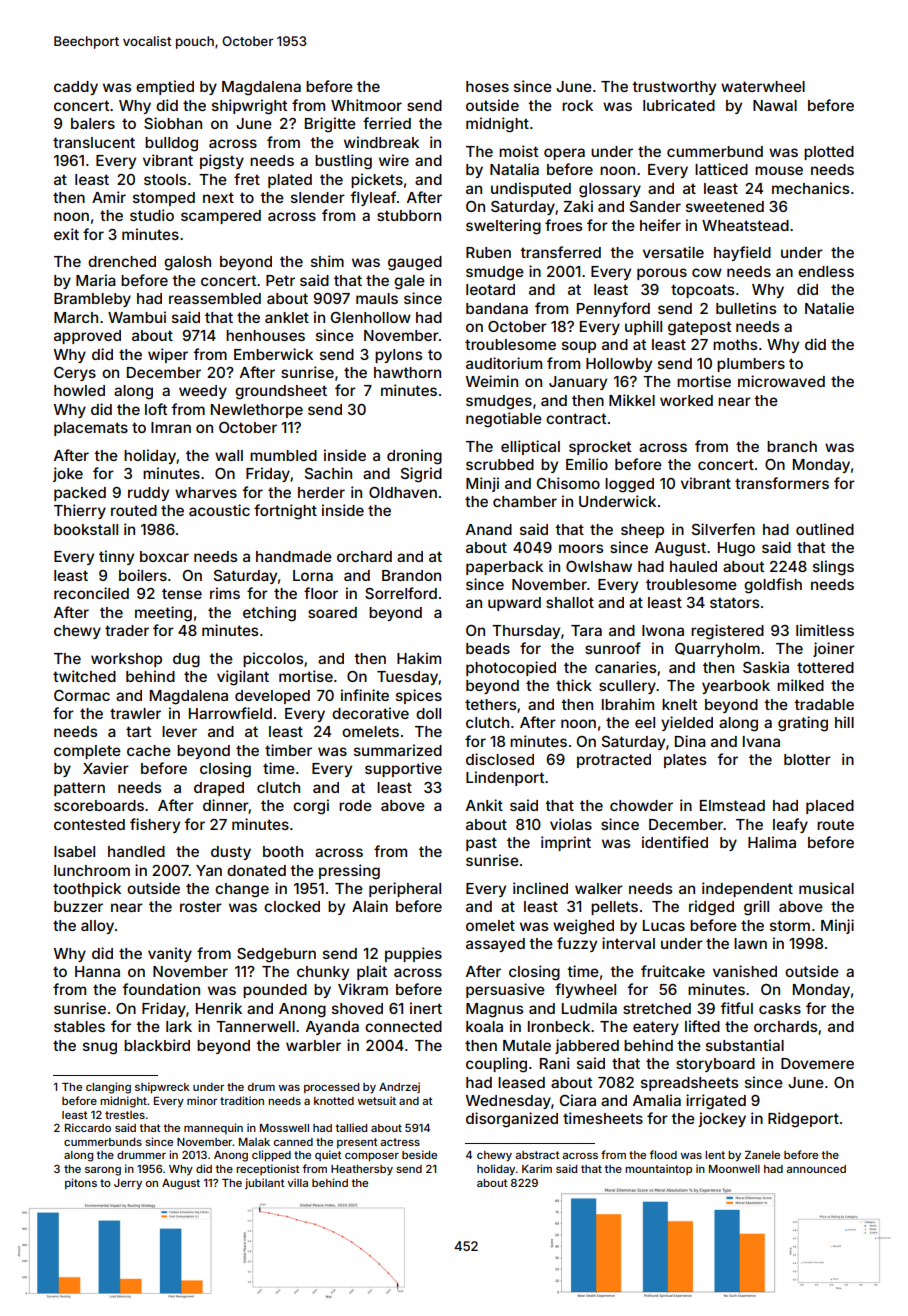 The height and width of the screenshot is (1316, 908). What do you see at coordinates (679, 704) in the screenshot?
I see `knelt` at bounding box center [679, 704].
